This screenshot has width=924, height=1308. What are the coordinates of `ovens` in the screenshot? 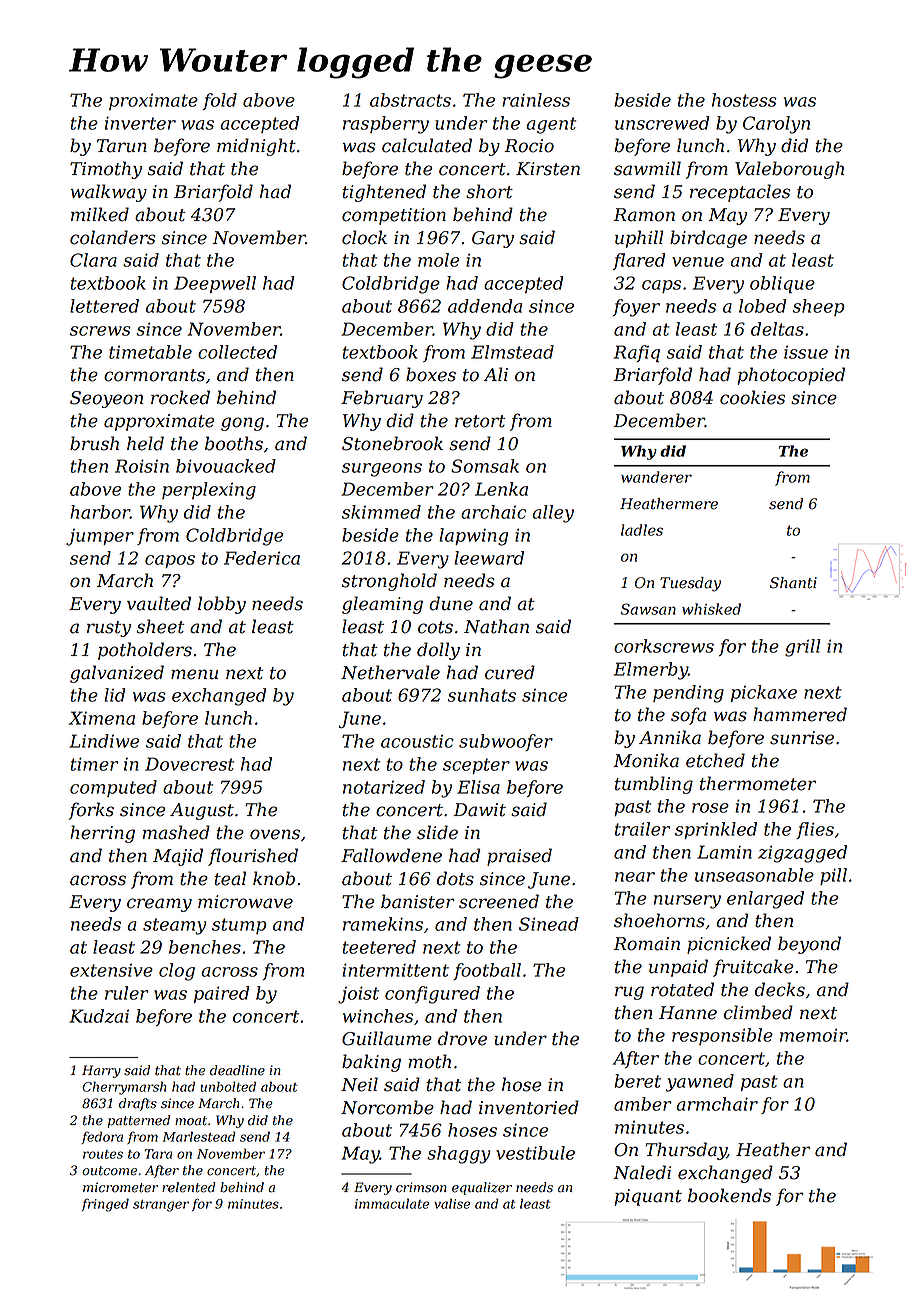 It's located at (275, 834).
